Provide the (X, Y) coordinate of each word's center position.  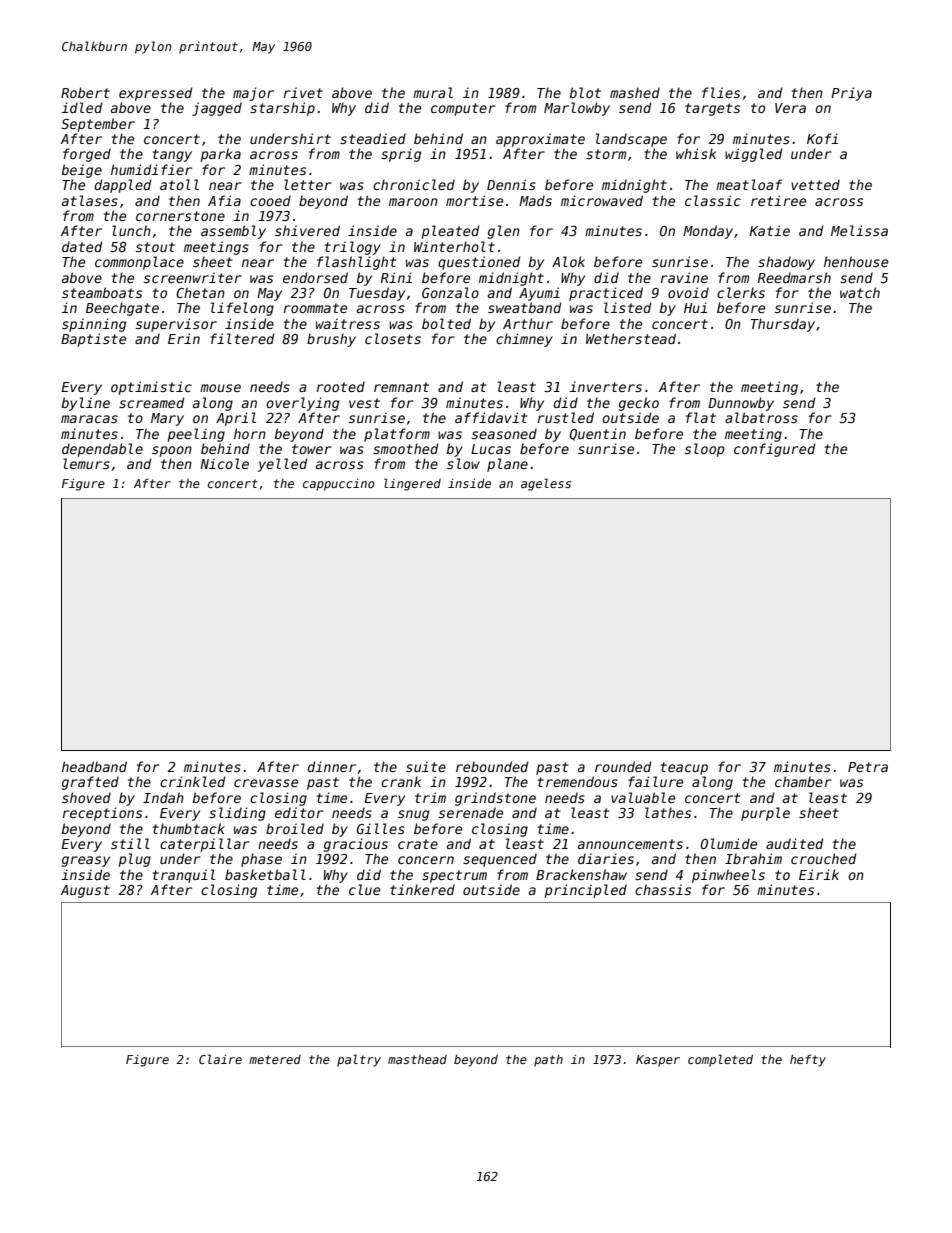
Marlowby (577, 109)
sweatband (524, 307)
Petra (868, 767)
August (85, 891)
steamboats (102, 292)
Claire (220, 1059)
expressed (155, 94)
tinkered (422, 889)
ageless (546, 484)
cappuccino (339, 485)
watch (860, 292)
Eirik (819, 874)
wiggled (753, 155)
